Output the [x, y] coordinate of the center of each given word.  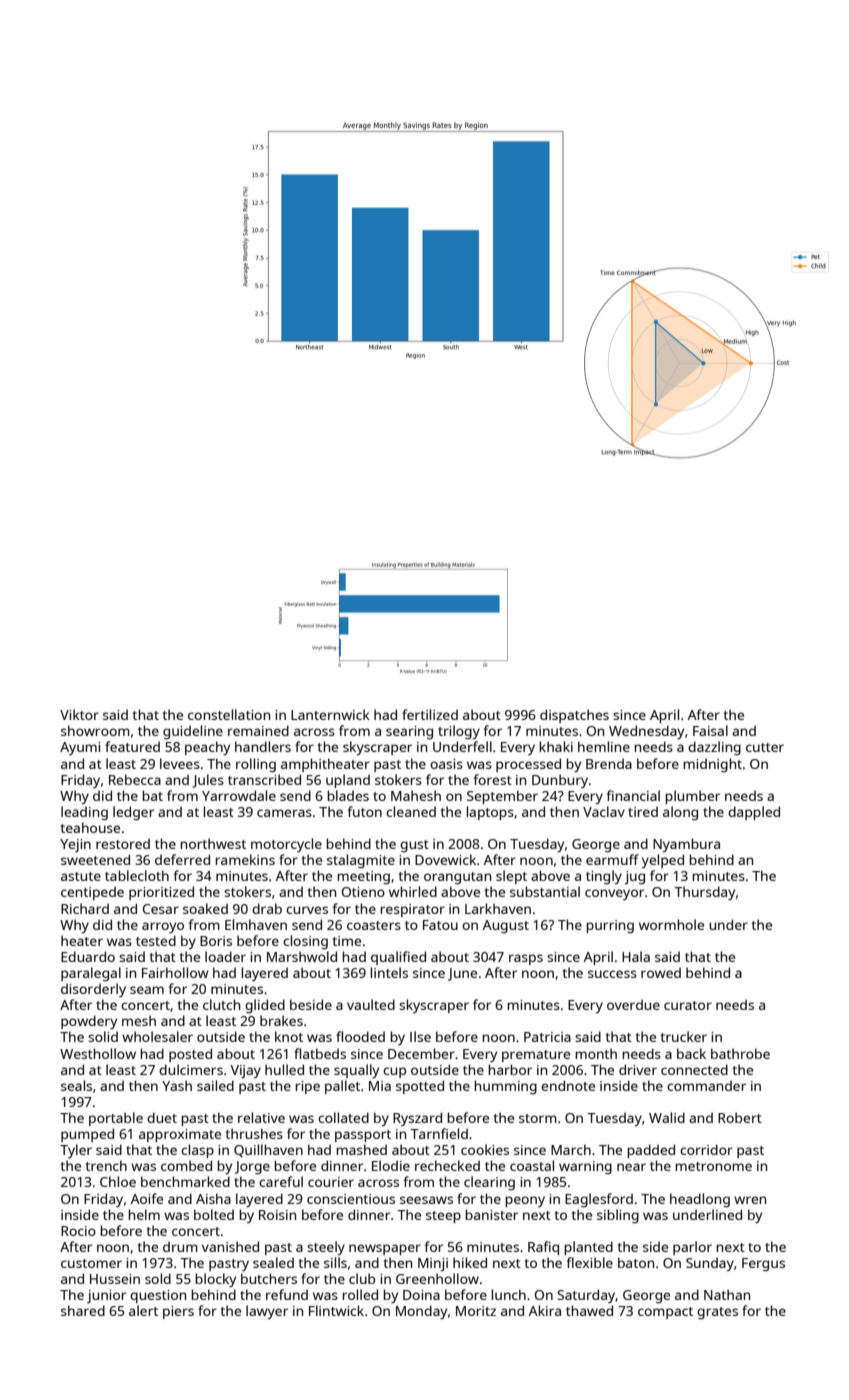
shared [83, 1310]
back [691, 1053]
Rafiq [543, 1248]
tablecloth [137, 875]
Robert [740, 1117]
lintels [389, 972]
